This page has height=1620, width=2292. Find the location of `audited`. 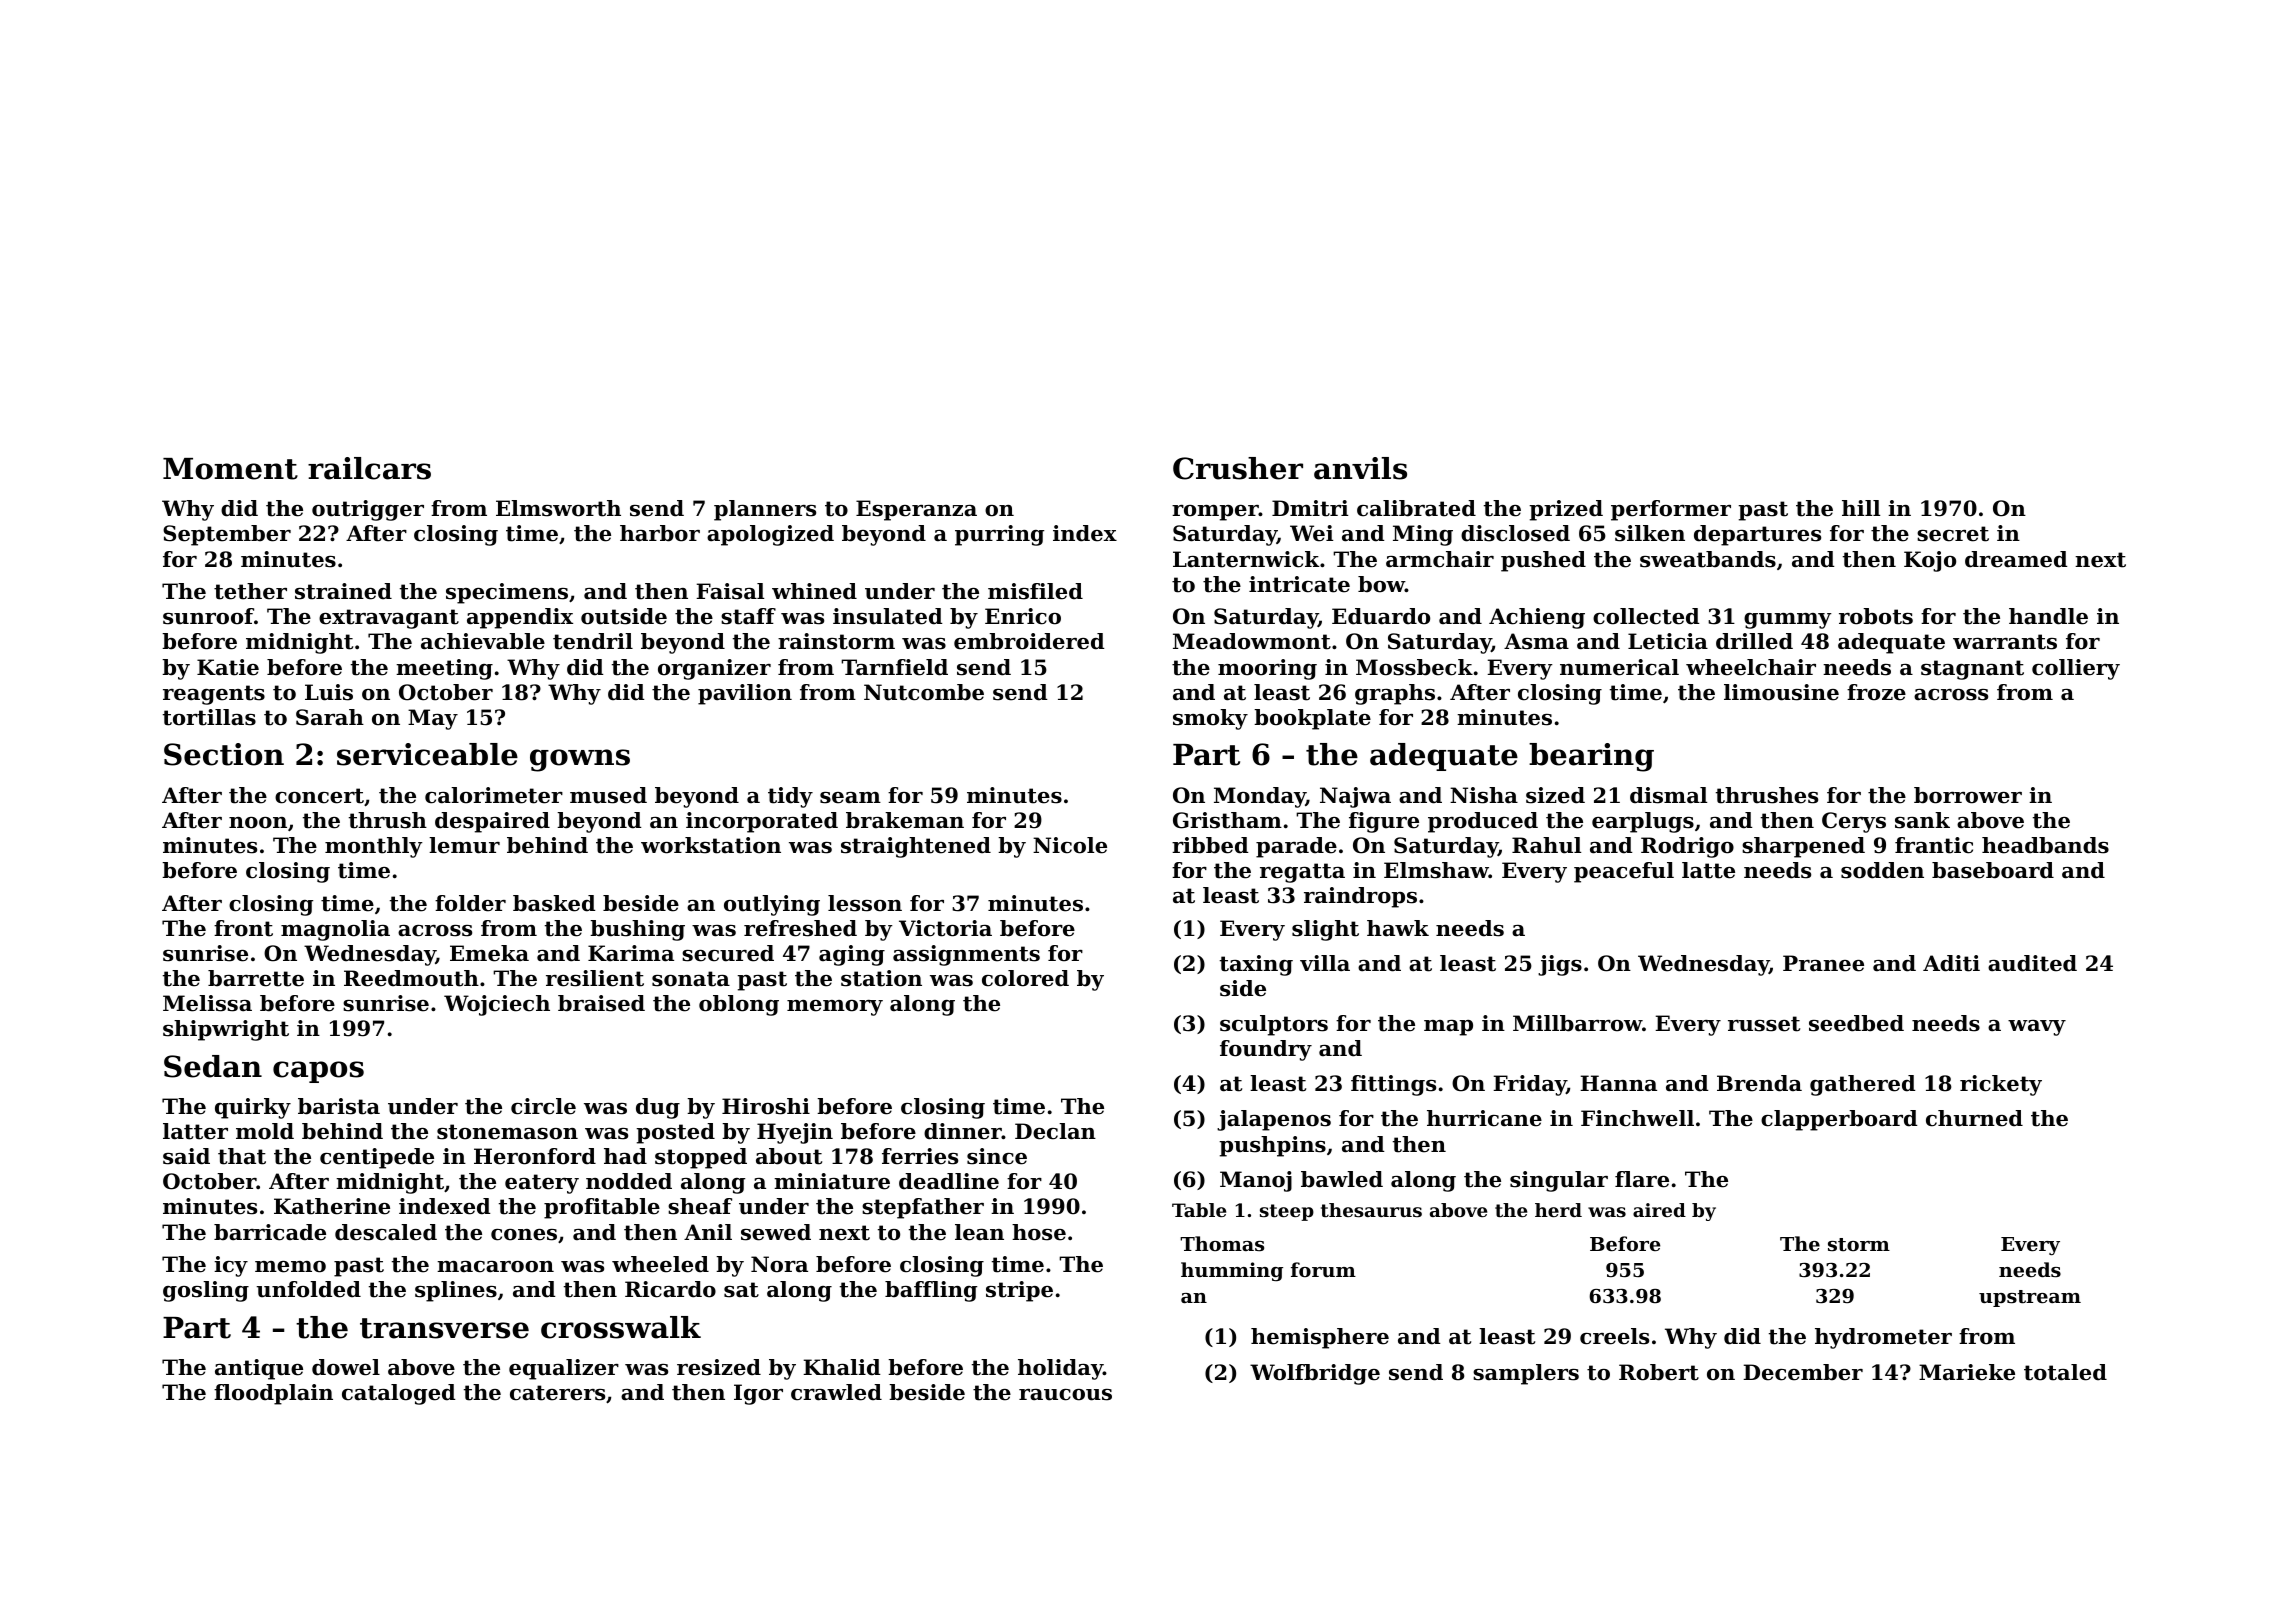

audited is located at coordinates (2032, 963).
